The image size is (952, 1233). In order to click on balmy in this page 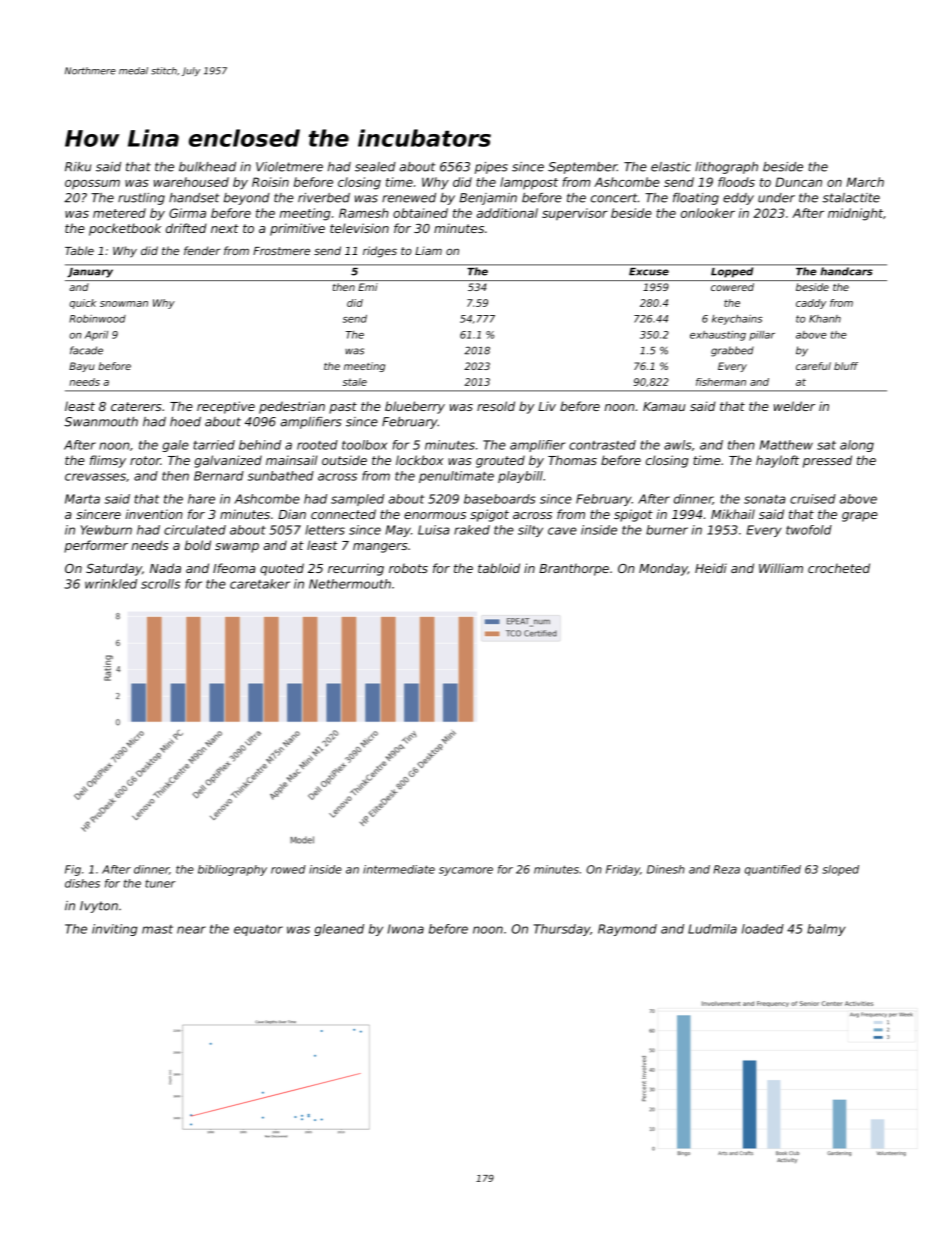, I will do `click(826, 930)`.
